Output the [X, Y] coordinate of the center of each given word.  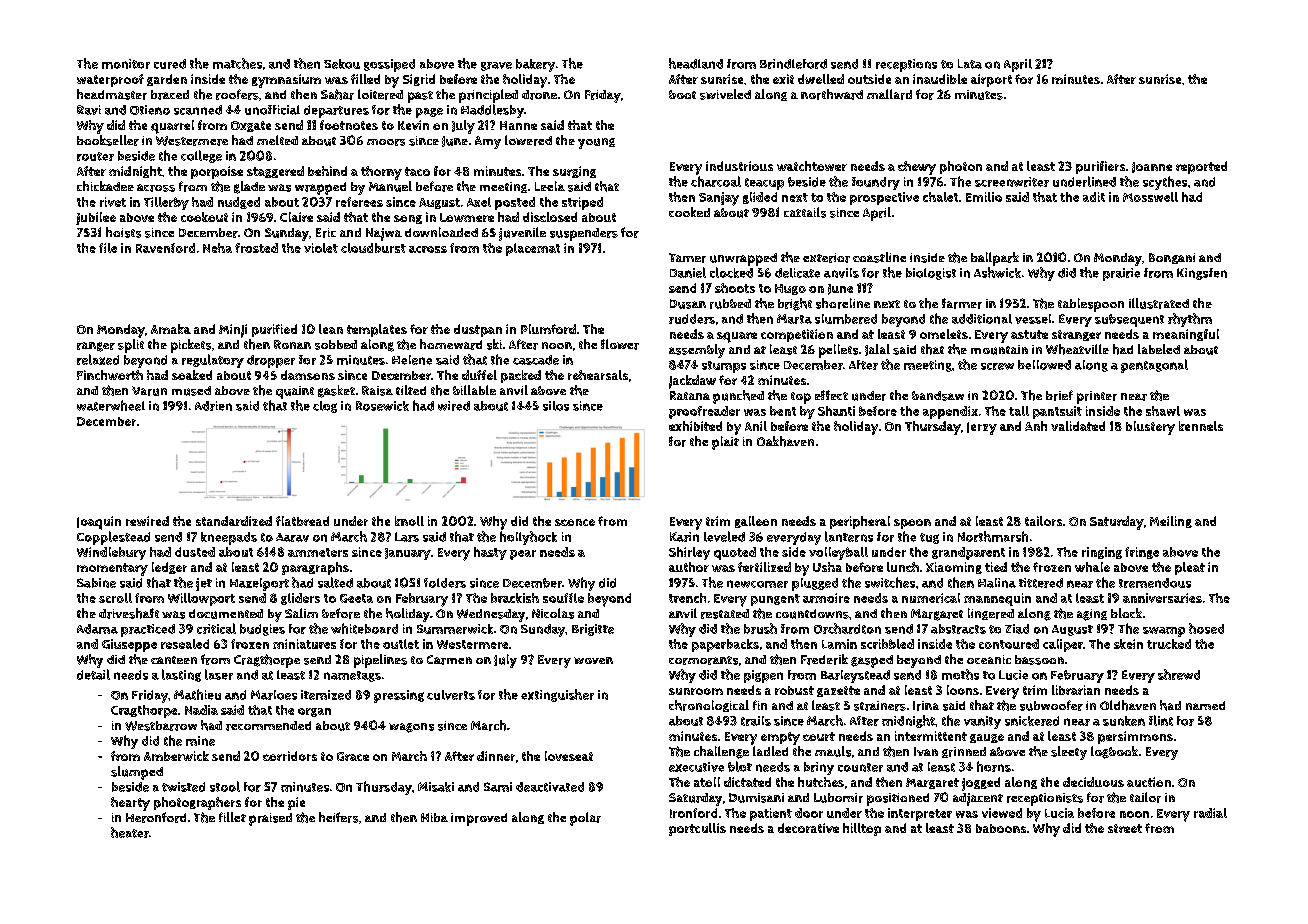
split [131, 346]
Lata [970, 64]
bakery [535, 65]
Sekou [342, 64]
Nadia [201, 710]
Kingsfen [1202, 274]
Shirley [689, 553]
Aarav [292, 537]
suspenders [584, 234]
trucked [1169, 644]
